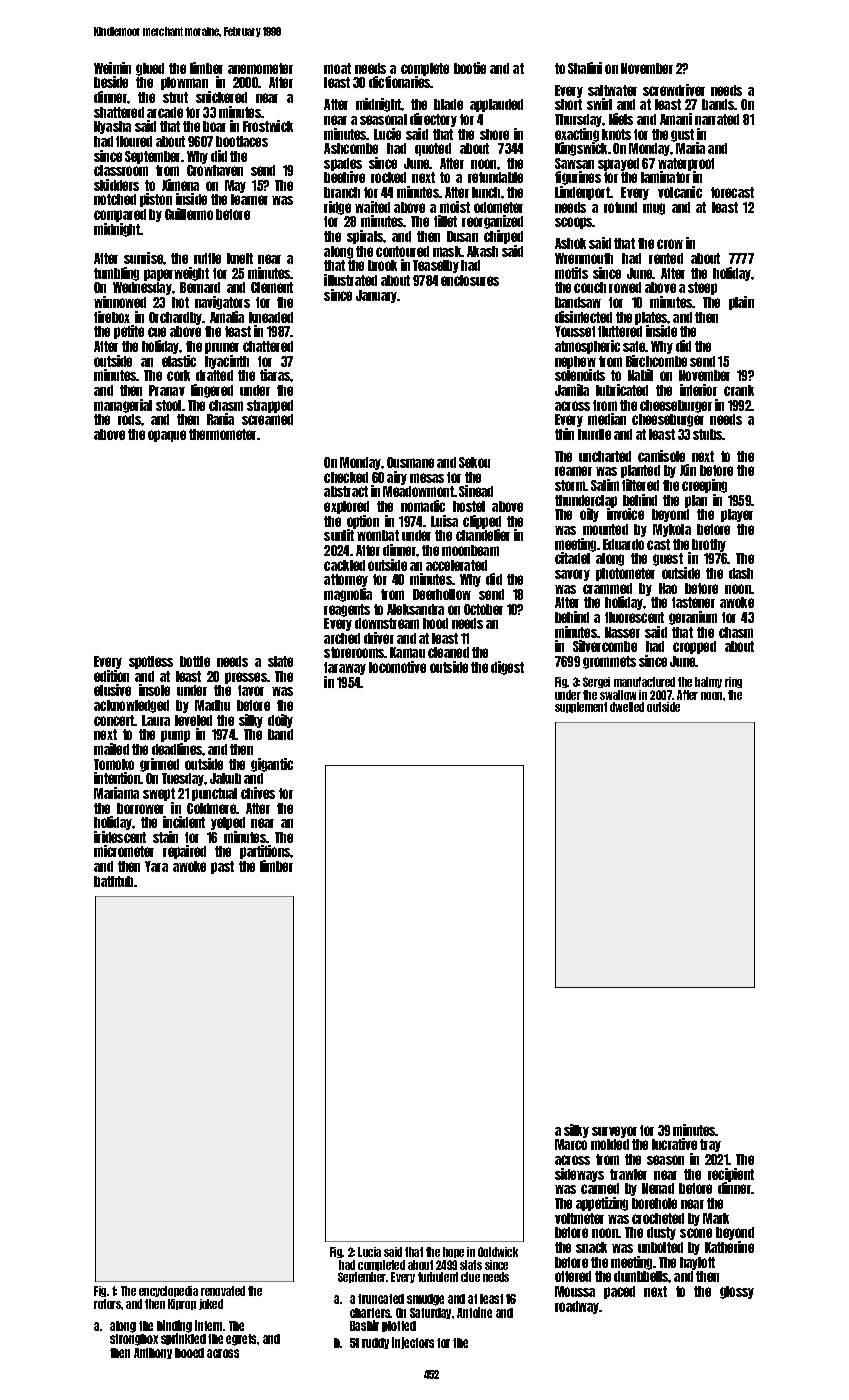 This screenshot has width=849, height=1400. What do you see at coordinates (134, 1340) in the screenshot?
I see `strongbox` at bounding box center [134, 1340].
